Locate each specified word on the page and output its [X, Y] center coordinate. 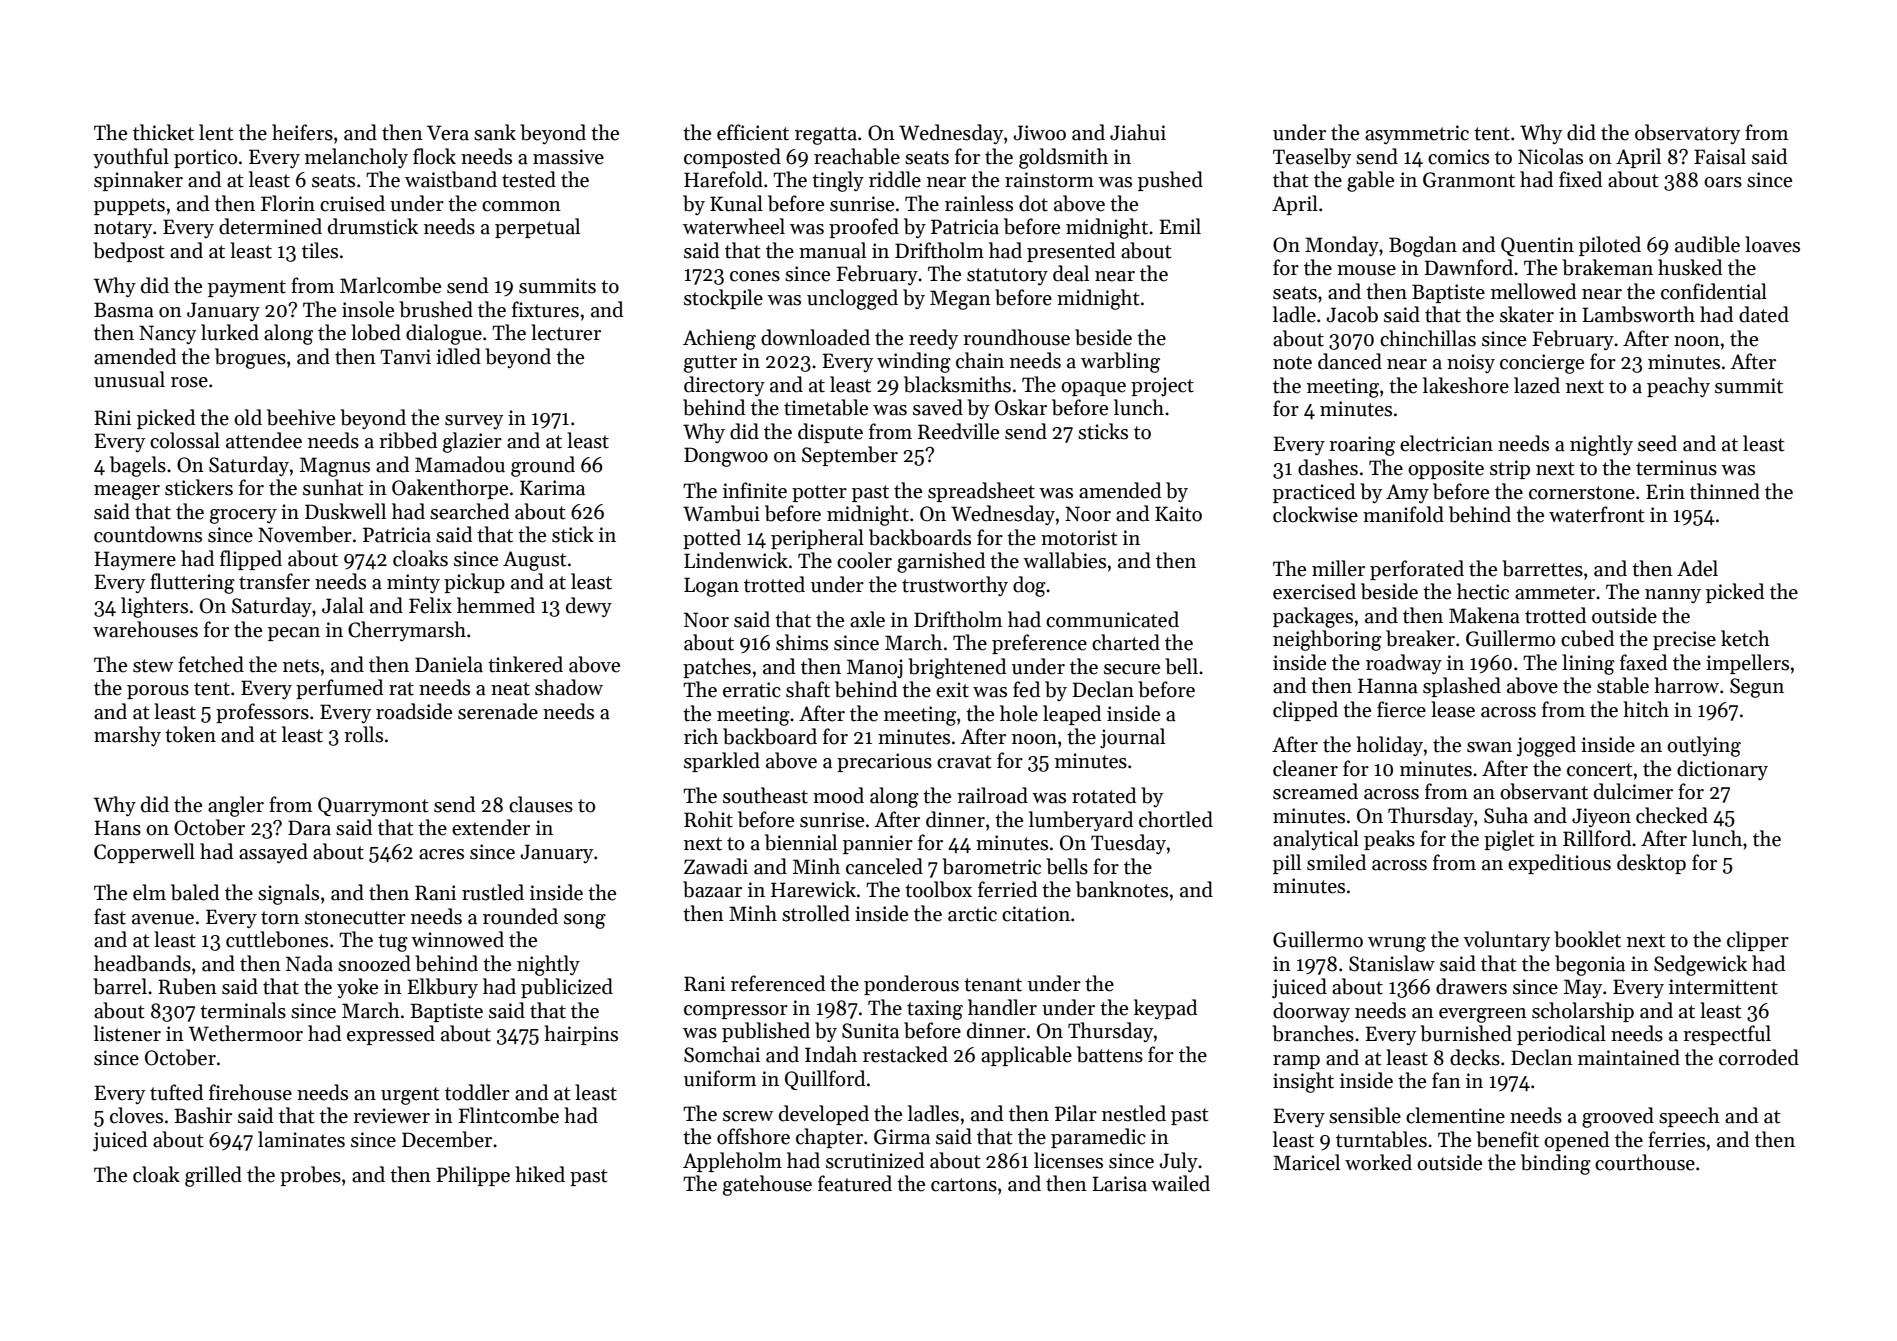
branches [1313, 1033]
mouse [1366, 270]
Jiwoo [1039, 133]
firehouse [250, 1092]
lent [216, 132]
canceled [884, 866]
